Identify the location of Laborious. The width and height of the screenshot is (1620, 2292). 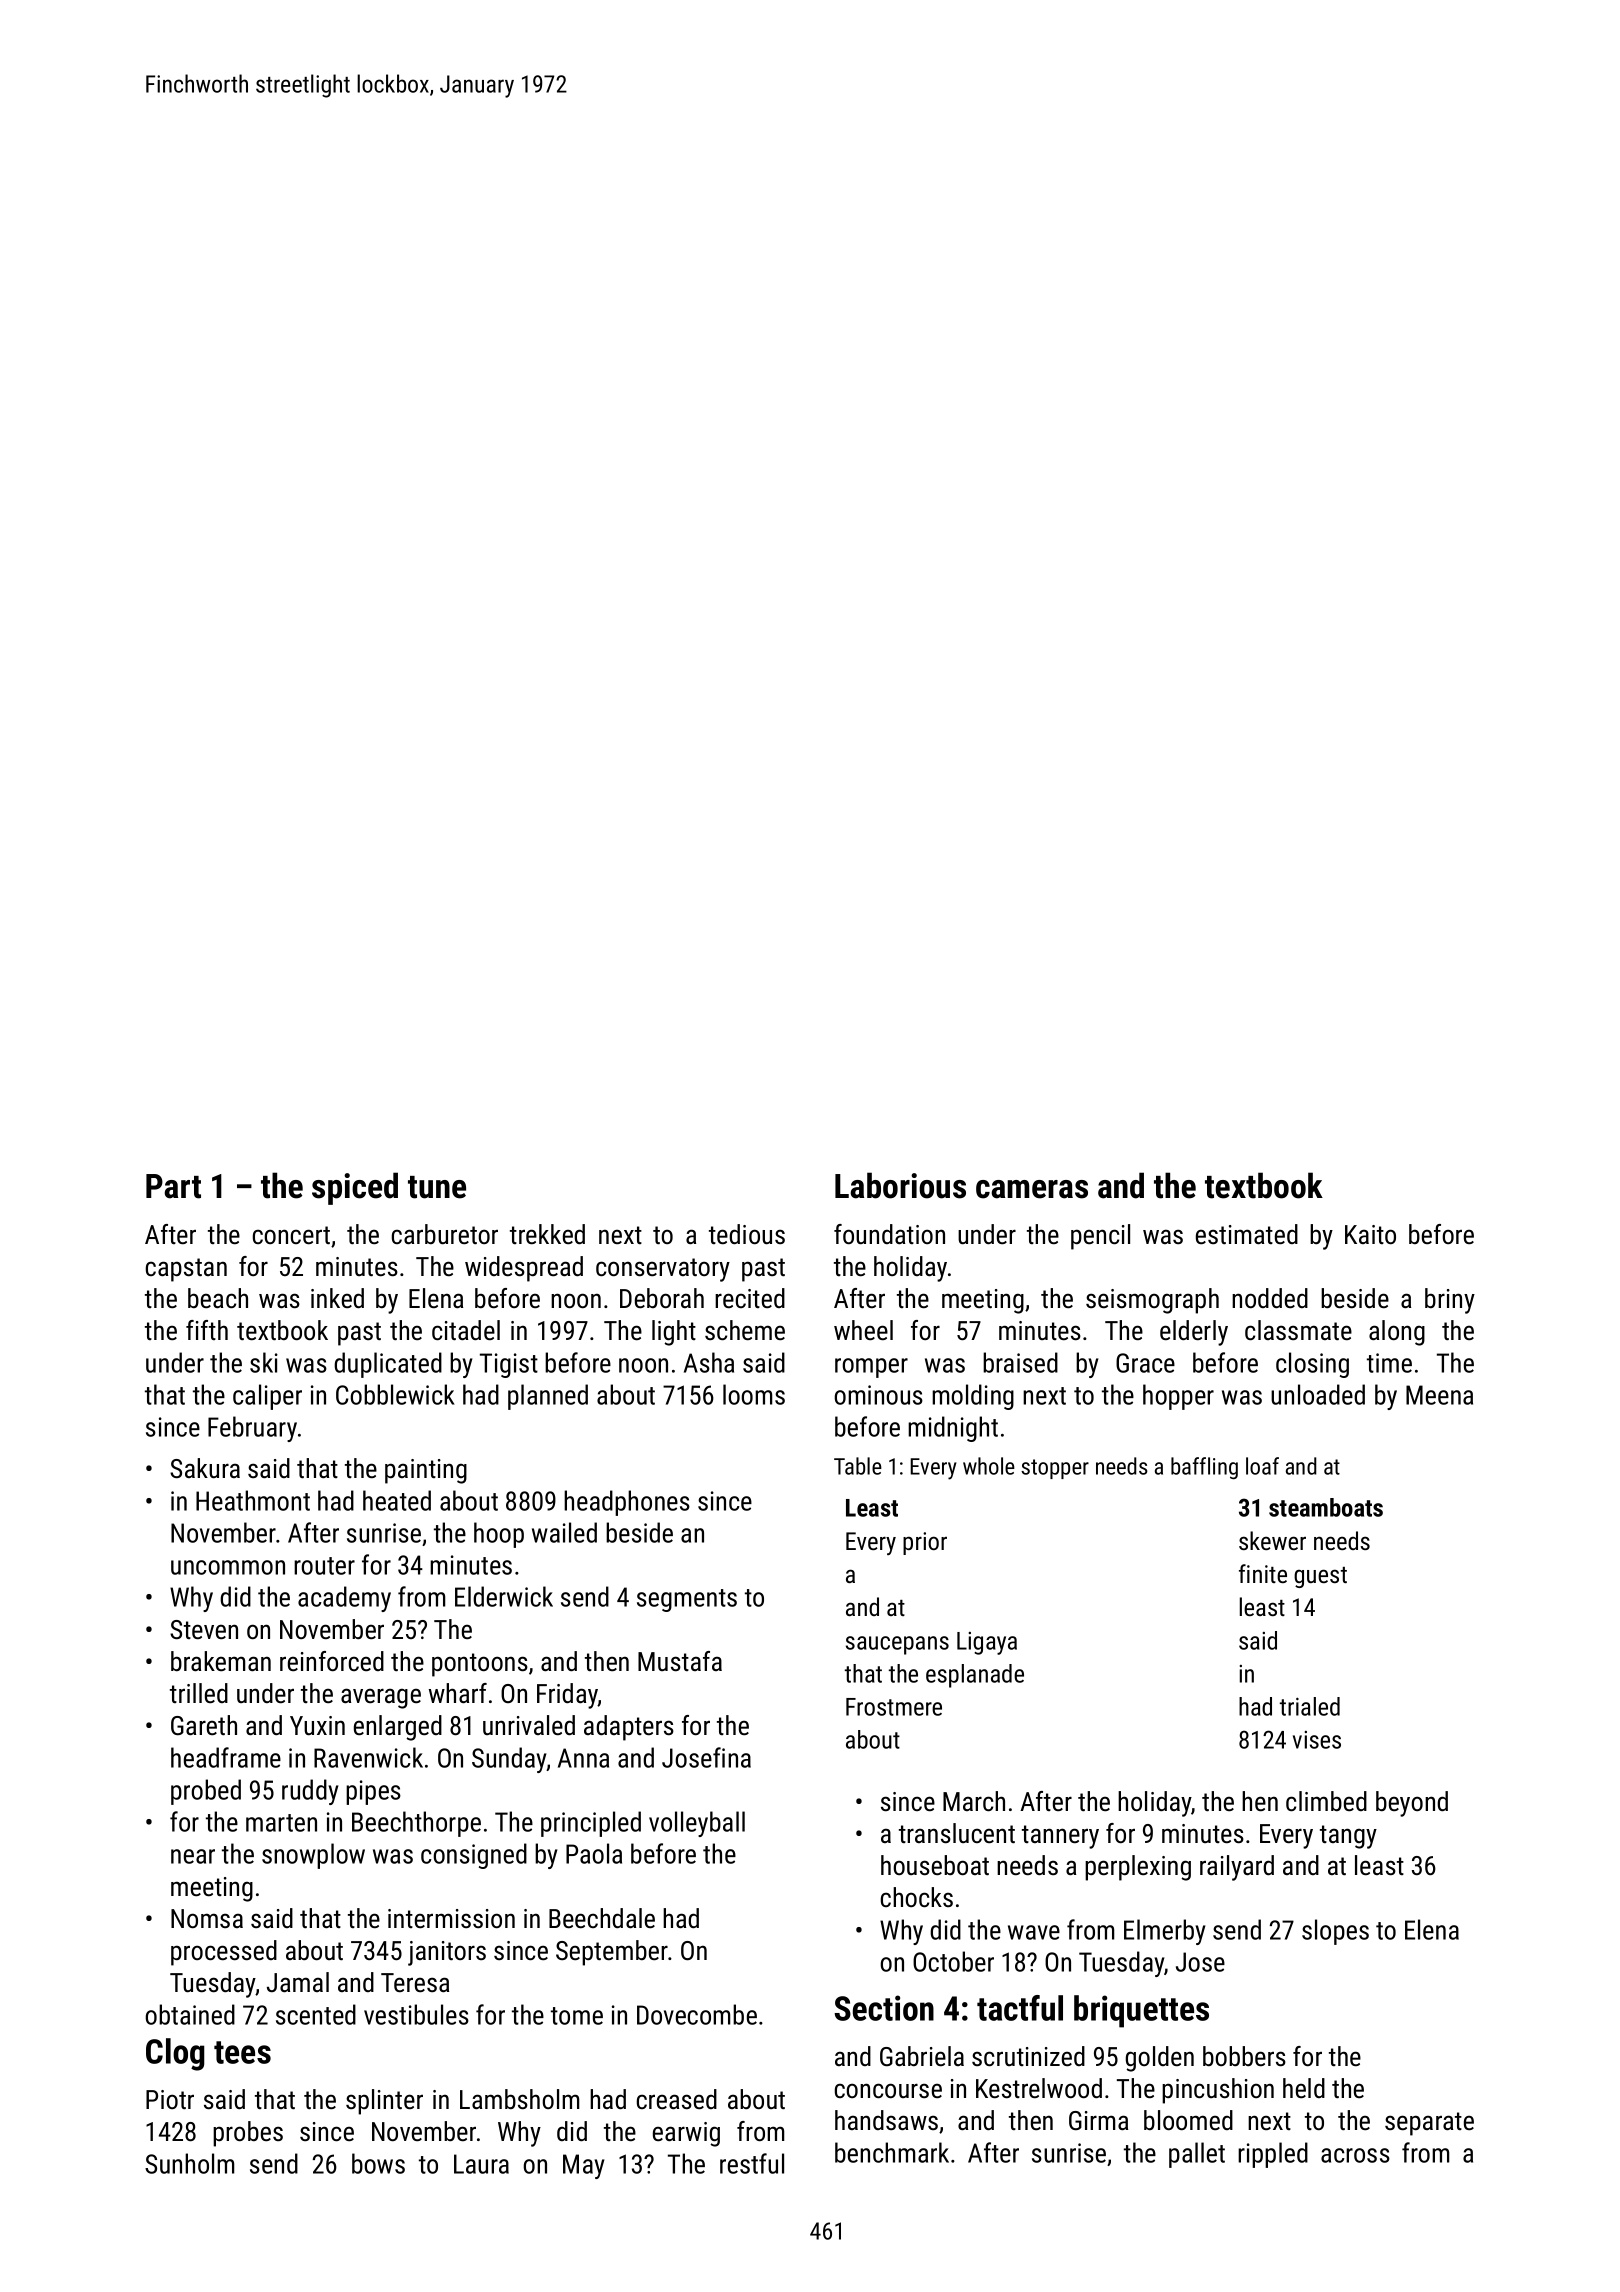
(900, 1185).
